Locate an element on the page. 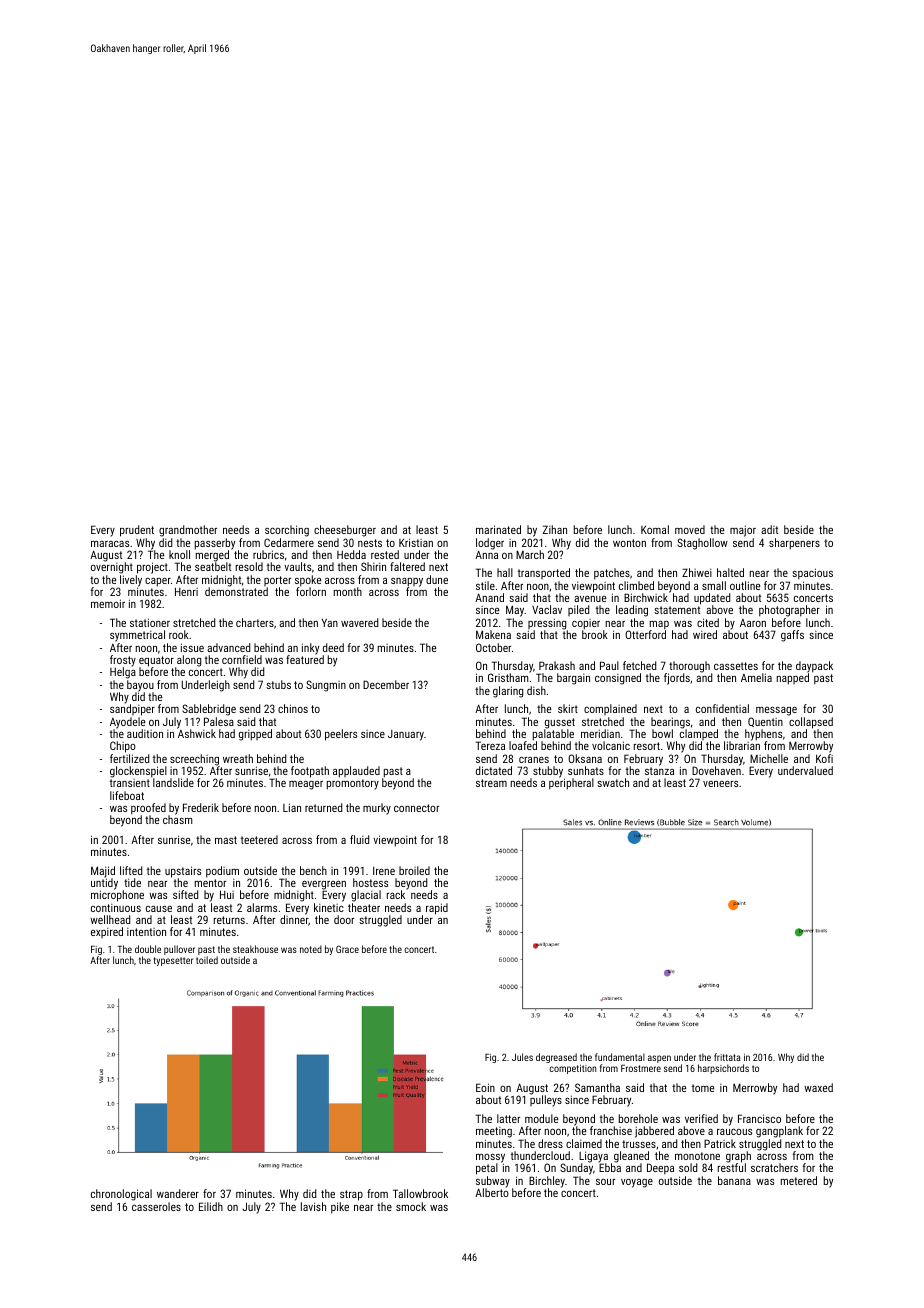 The width and height of the page is (924, 1308). pike is located at coordinates (340, 1208).
